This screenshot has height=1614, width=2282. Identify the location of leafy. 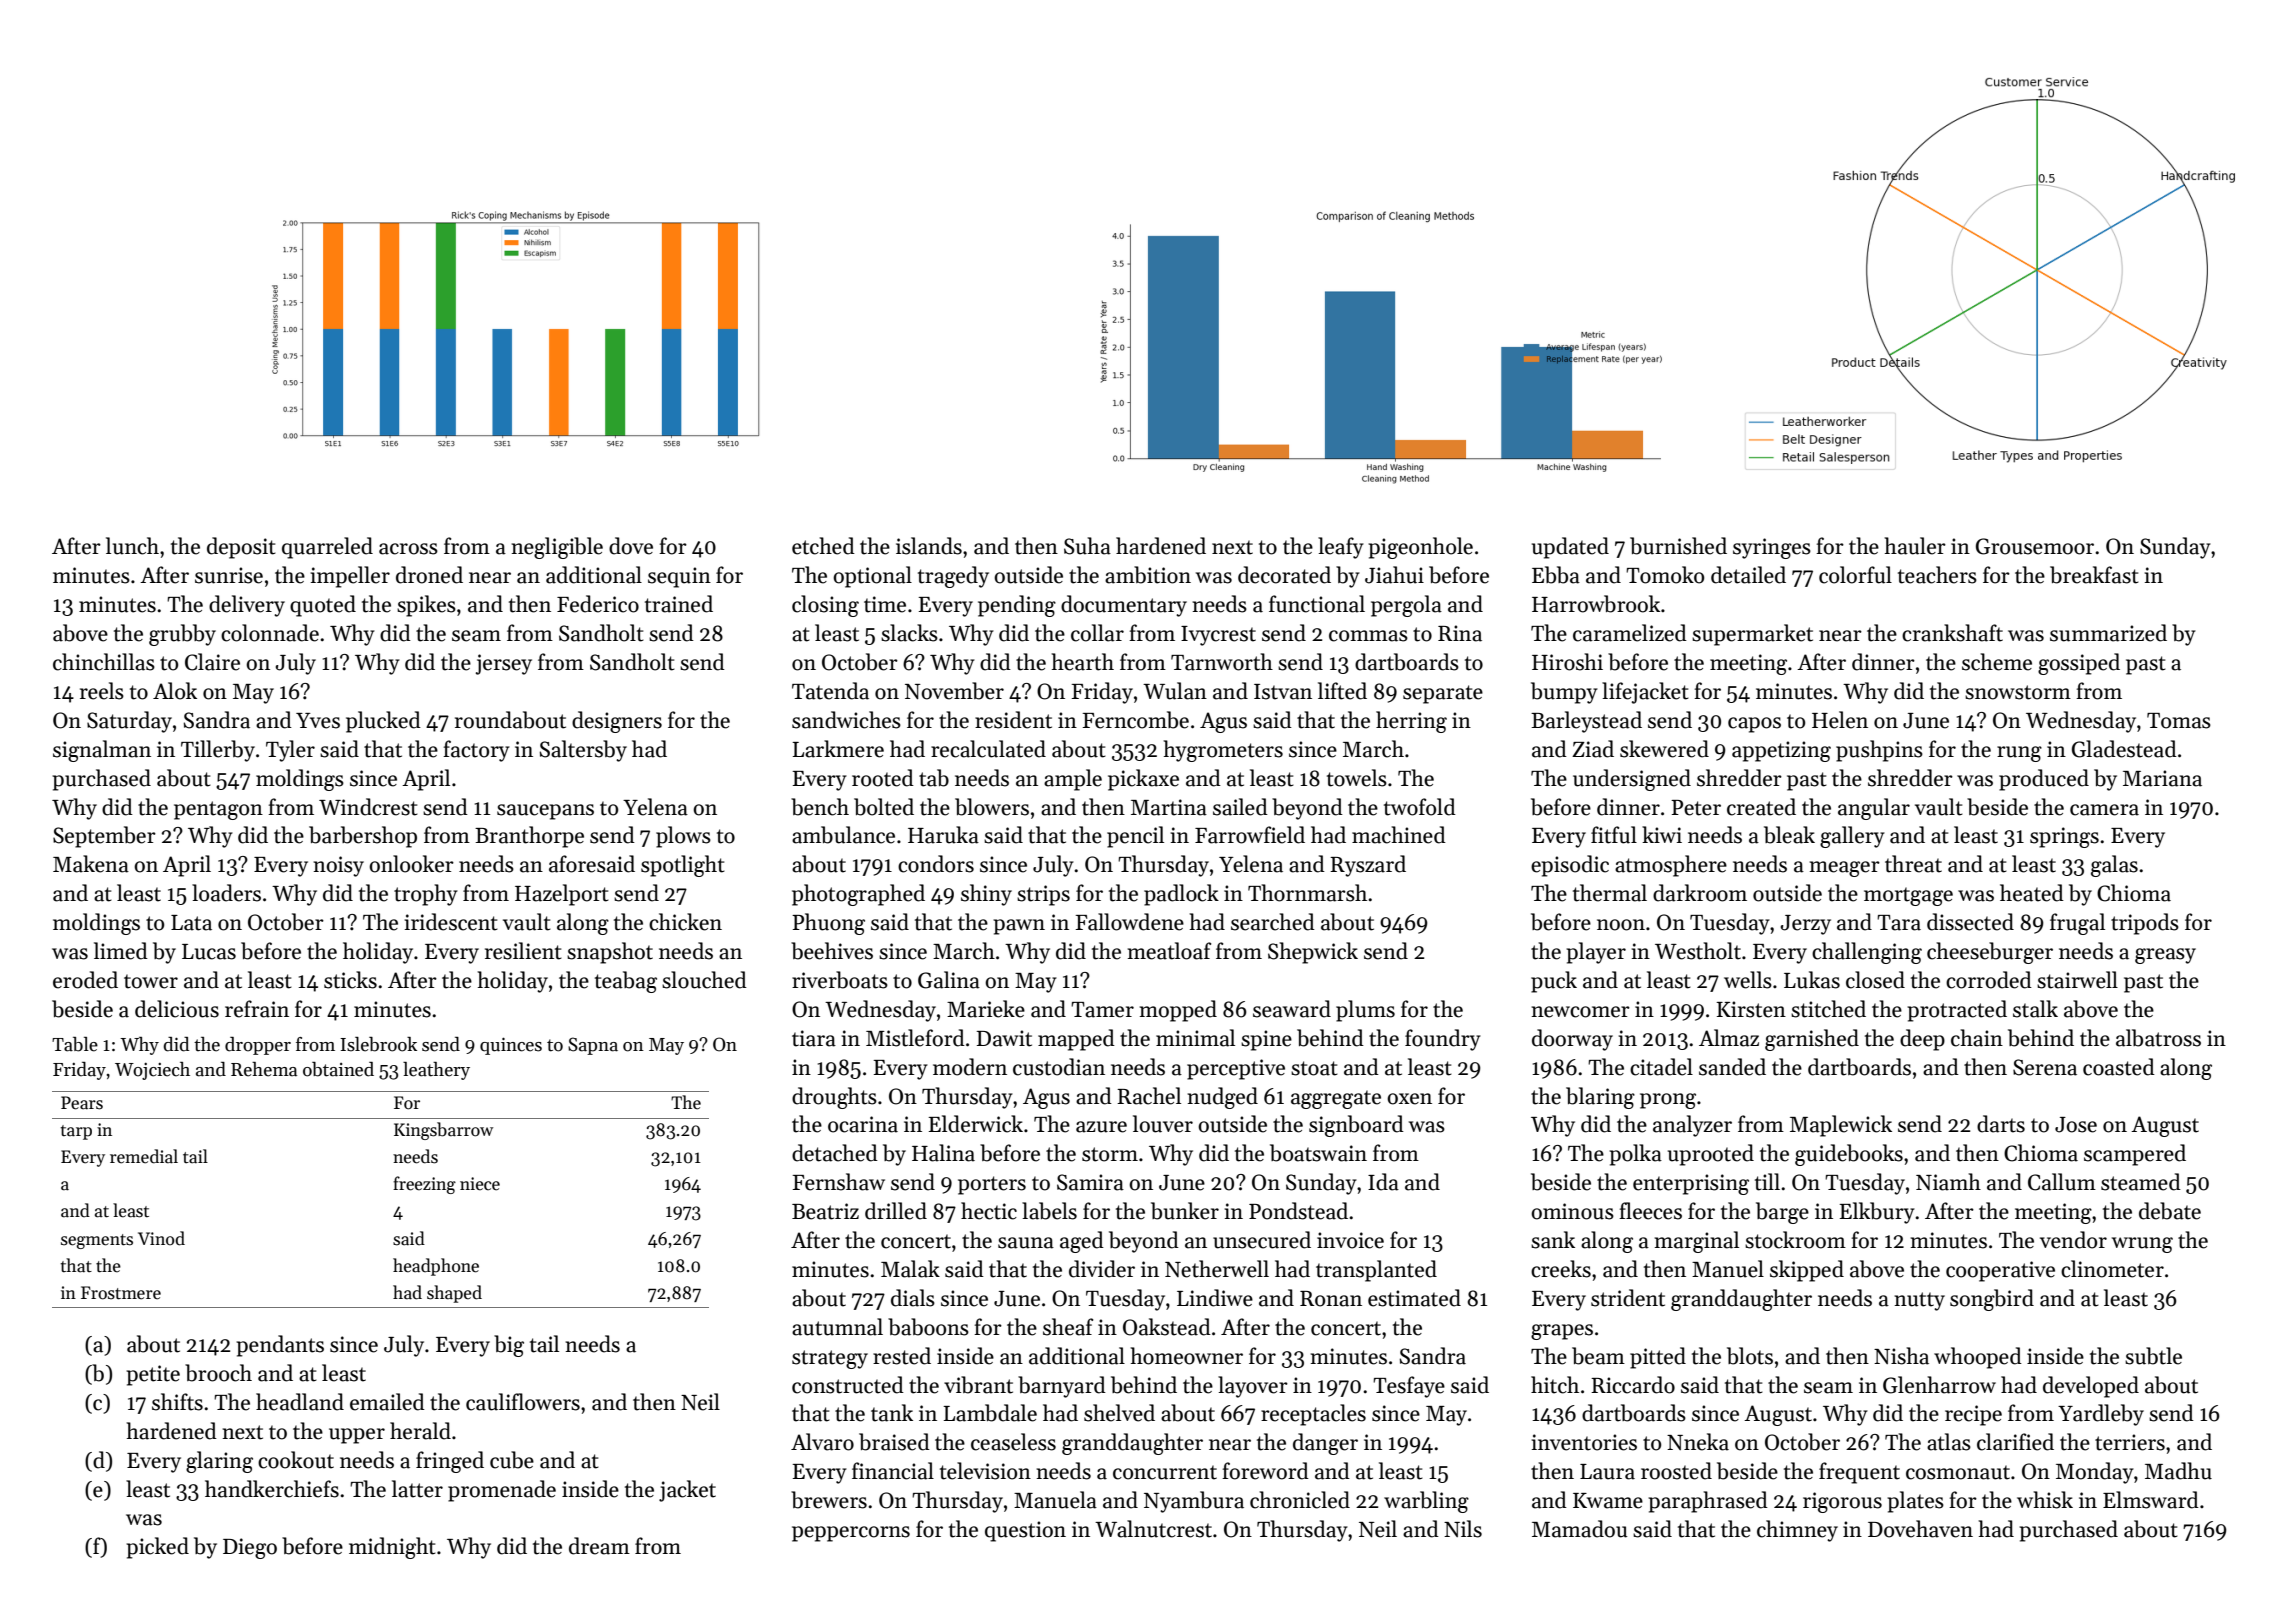
(1341, 548).
